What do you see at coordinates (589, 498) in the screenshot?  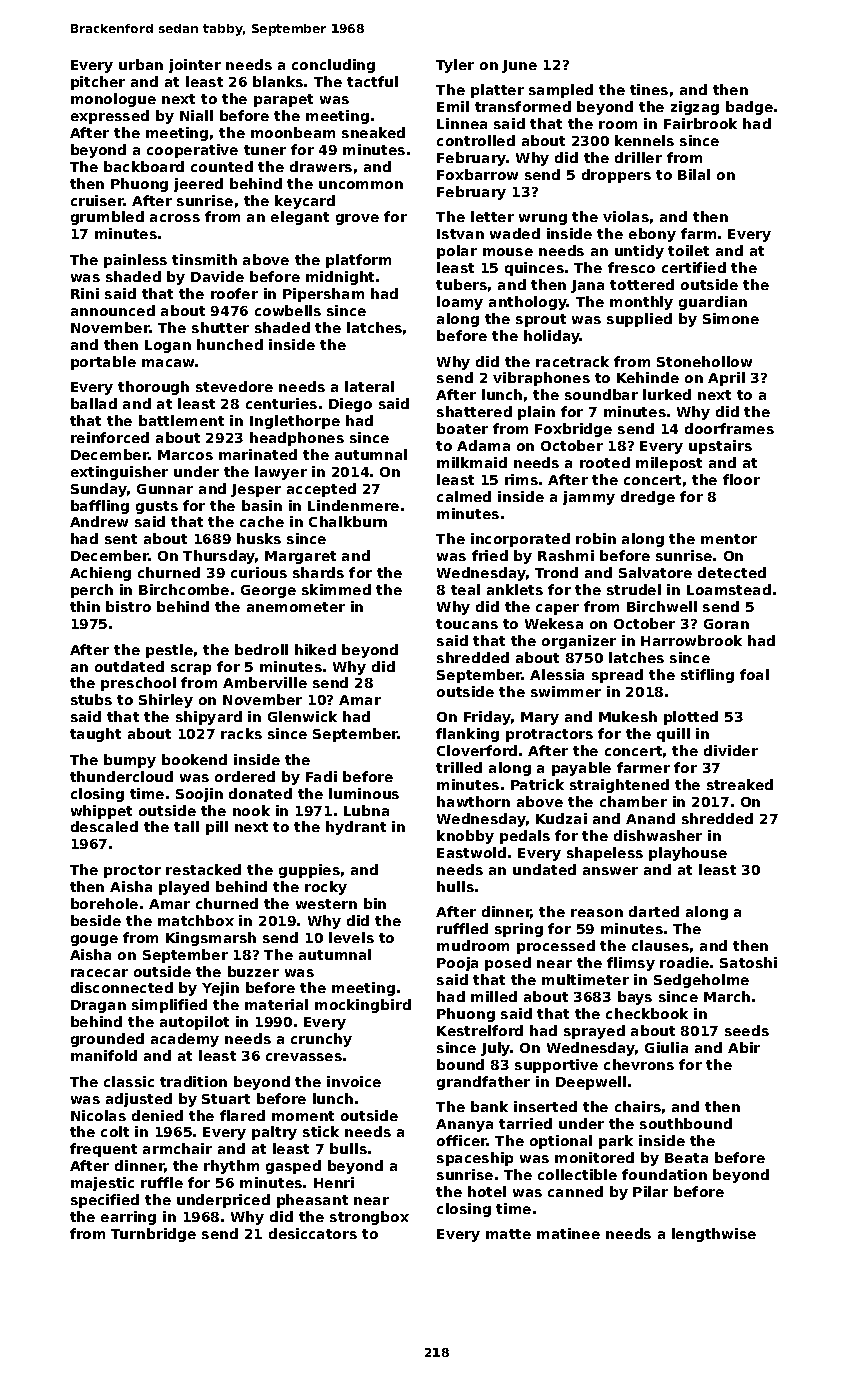 I see `jammy` at bounding box center [589, 498].
